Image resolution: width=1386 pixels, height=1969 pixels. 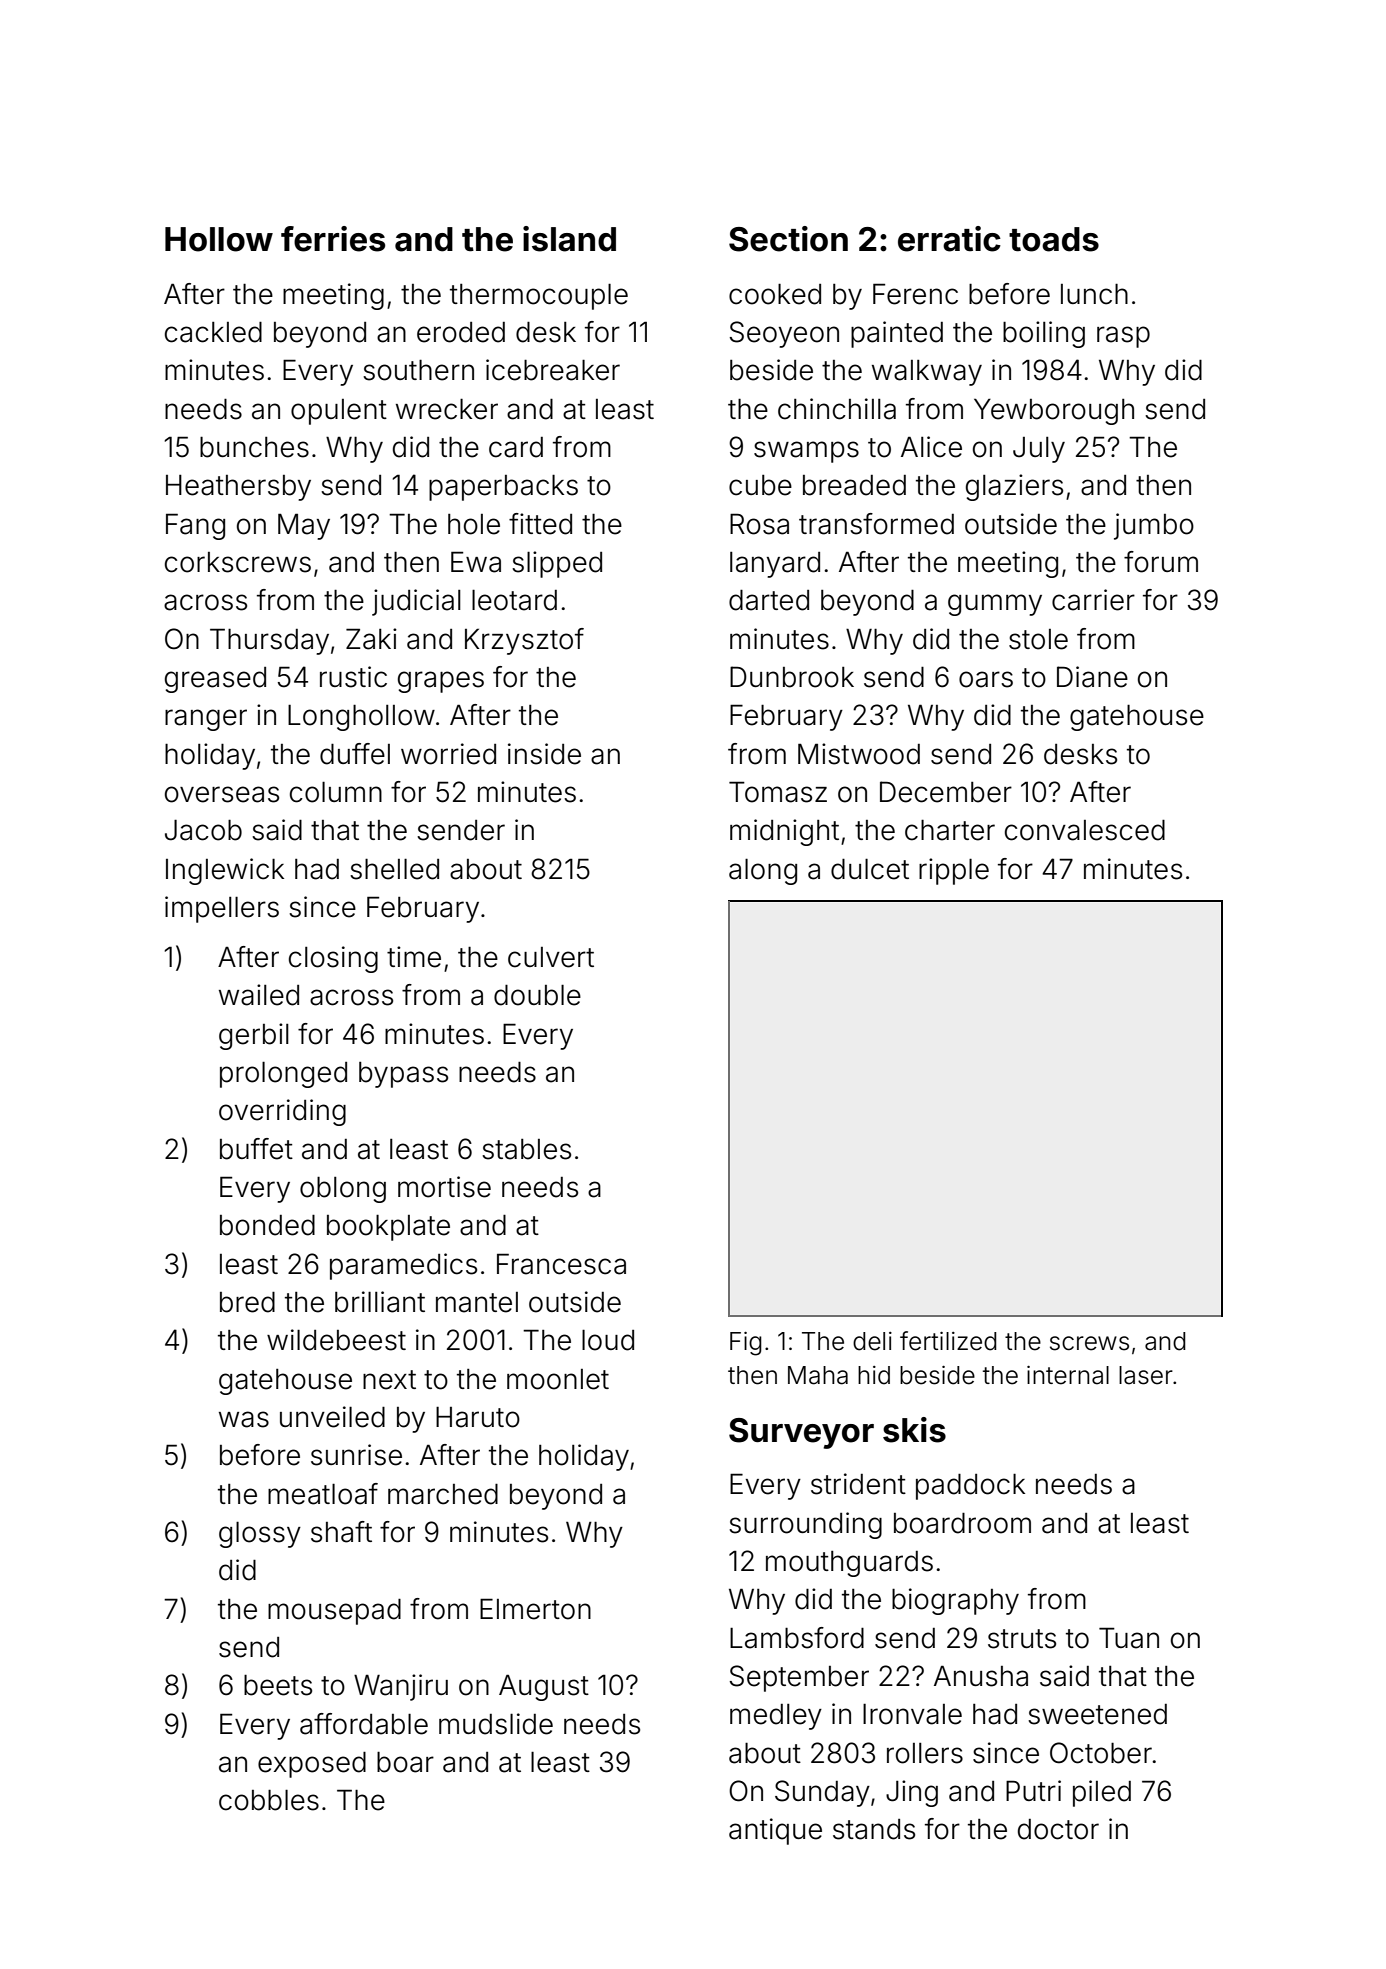 I want to click on convalesced, so click(x=1085, y=830).
